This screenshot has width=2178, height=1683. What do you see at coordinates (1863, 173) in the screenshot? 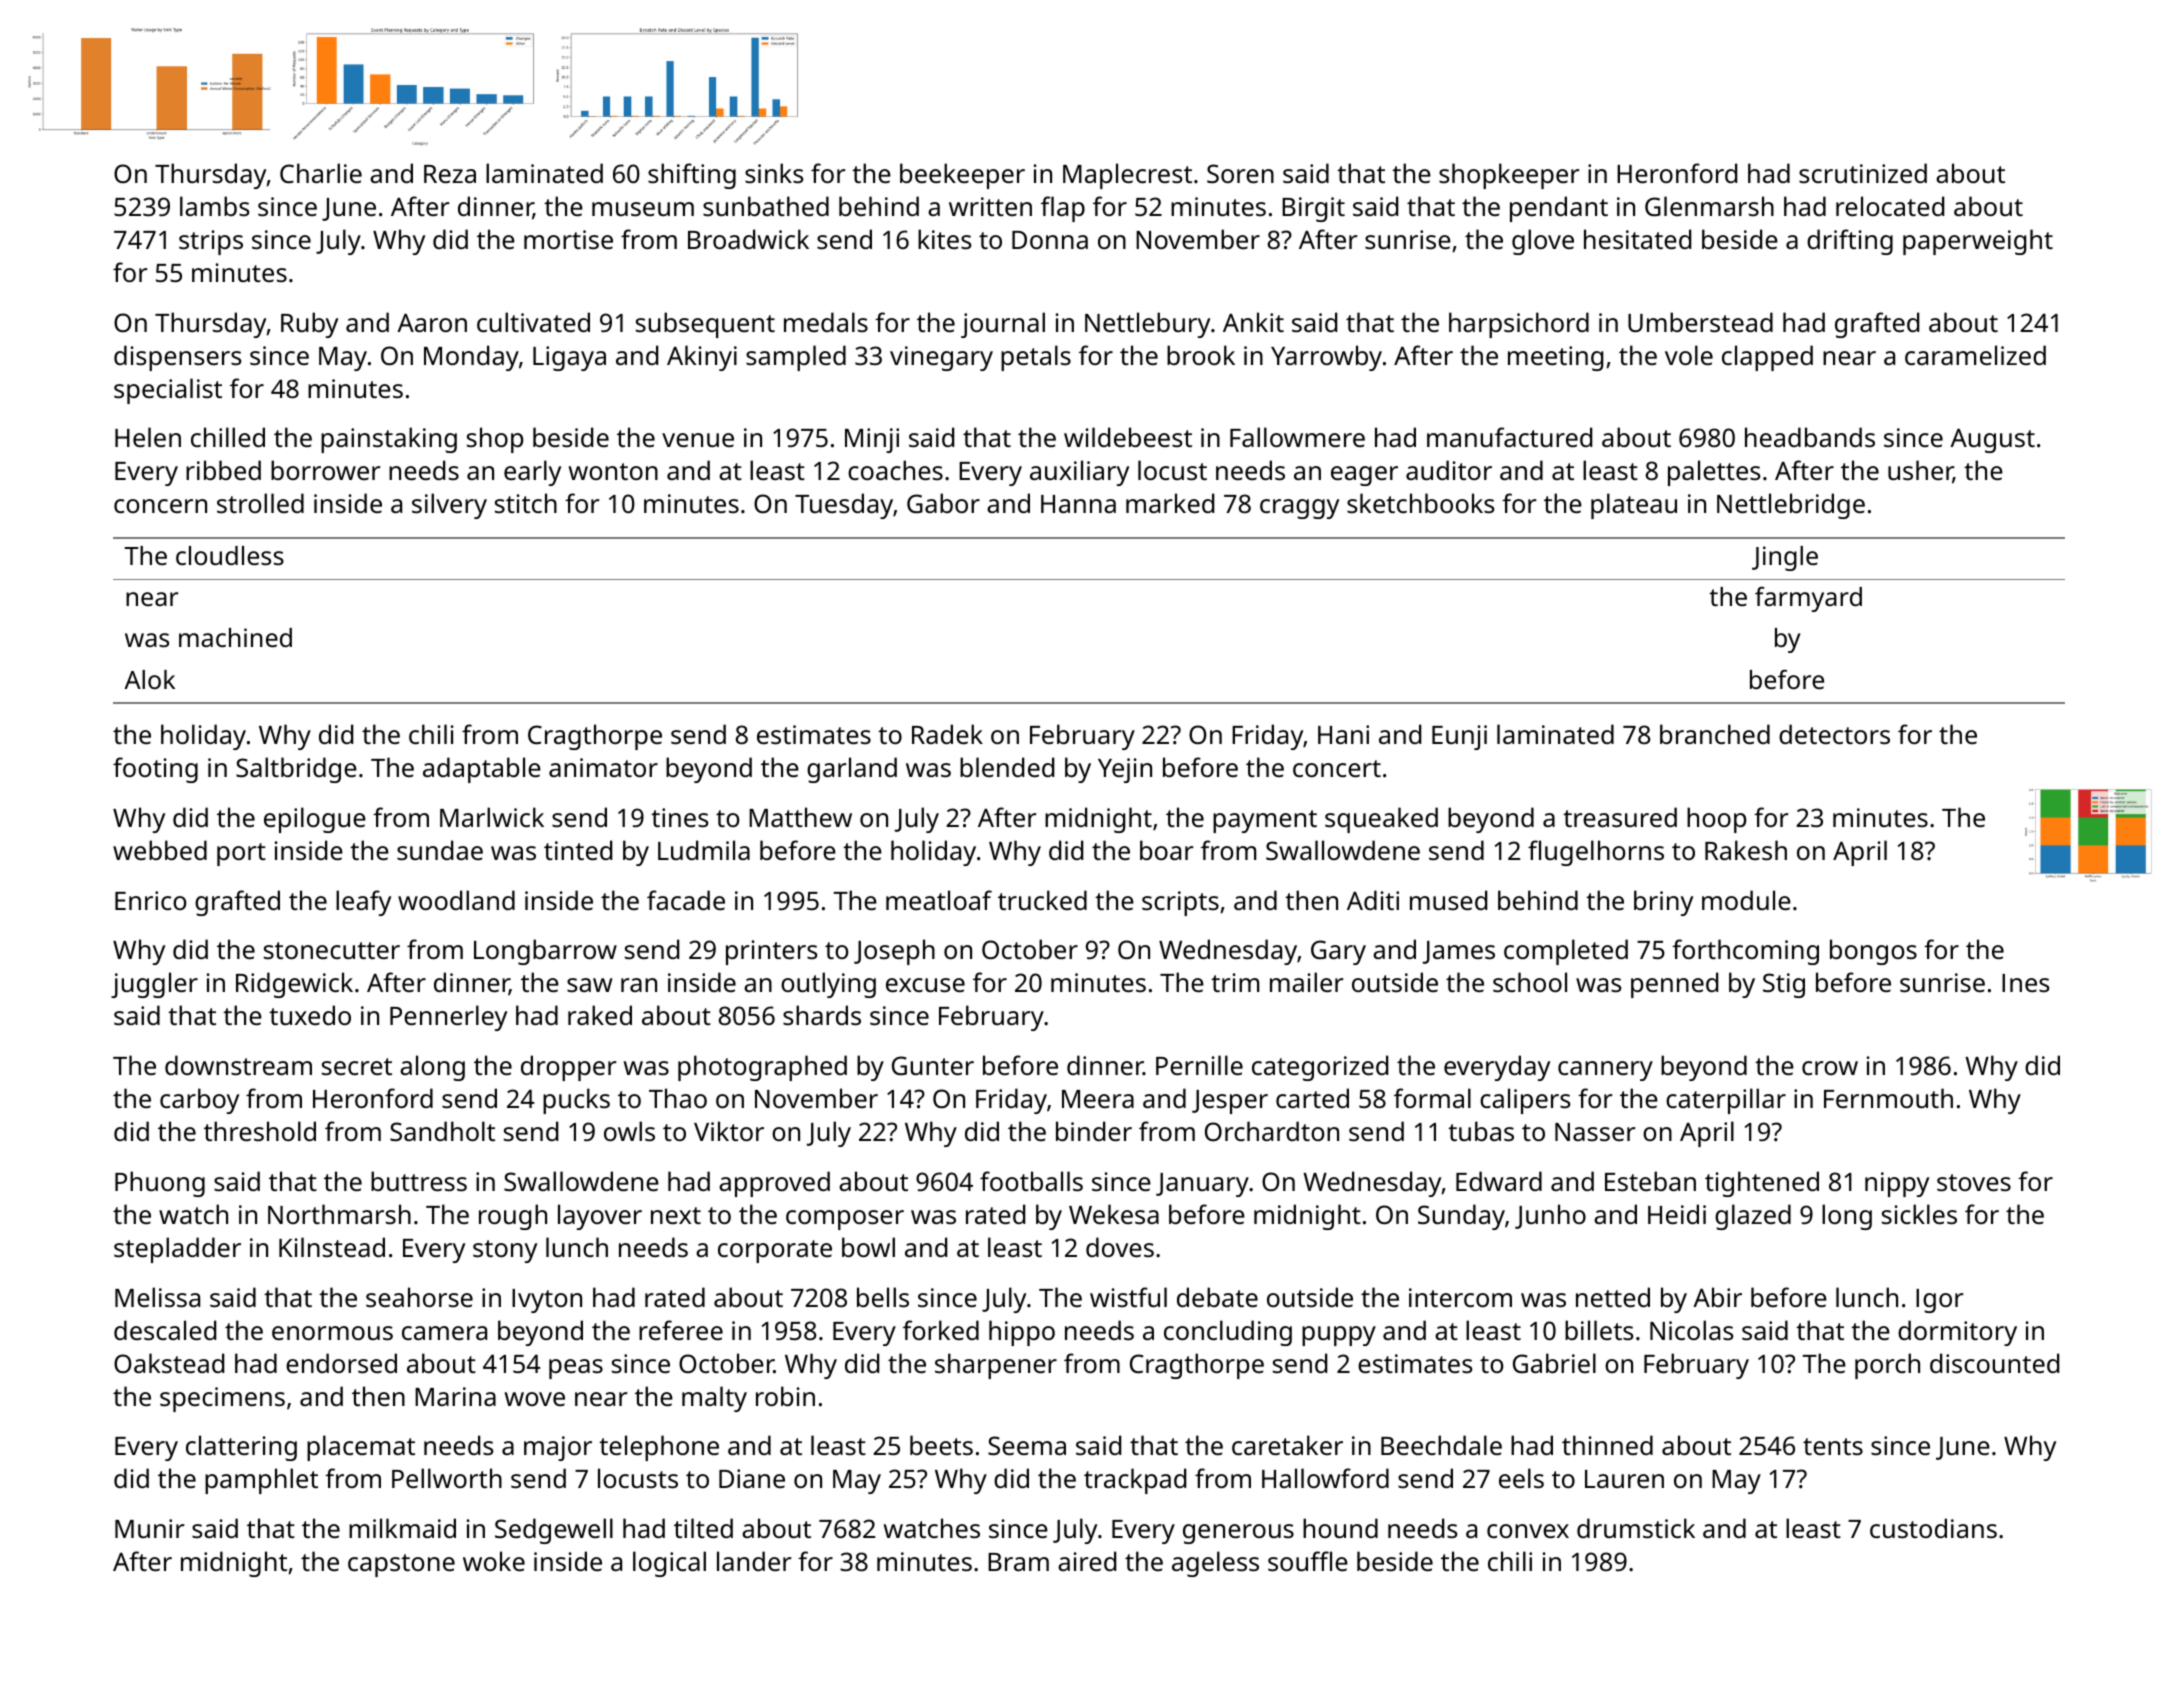
I see `scrutinized` at bounding box center [1863, 173].
